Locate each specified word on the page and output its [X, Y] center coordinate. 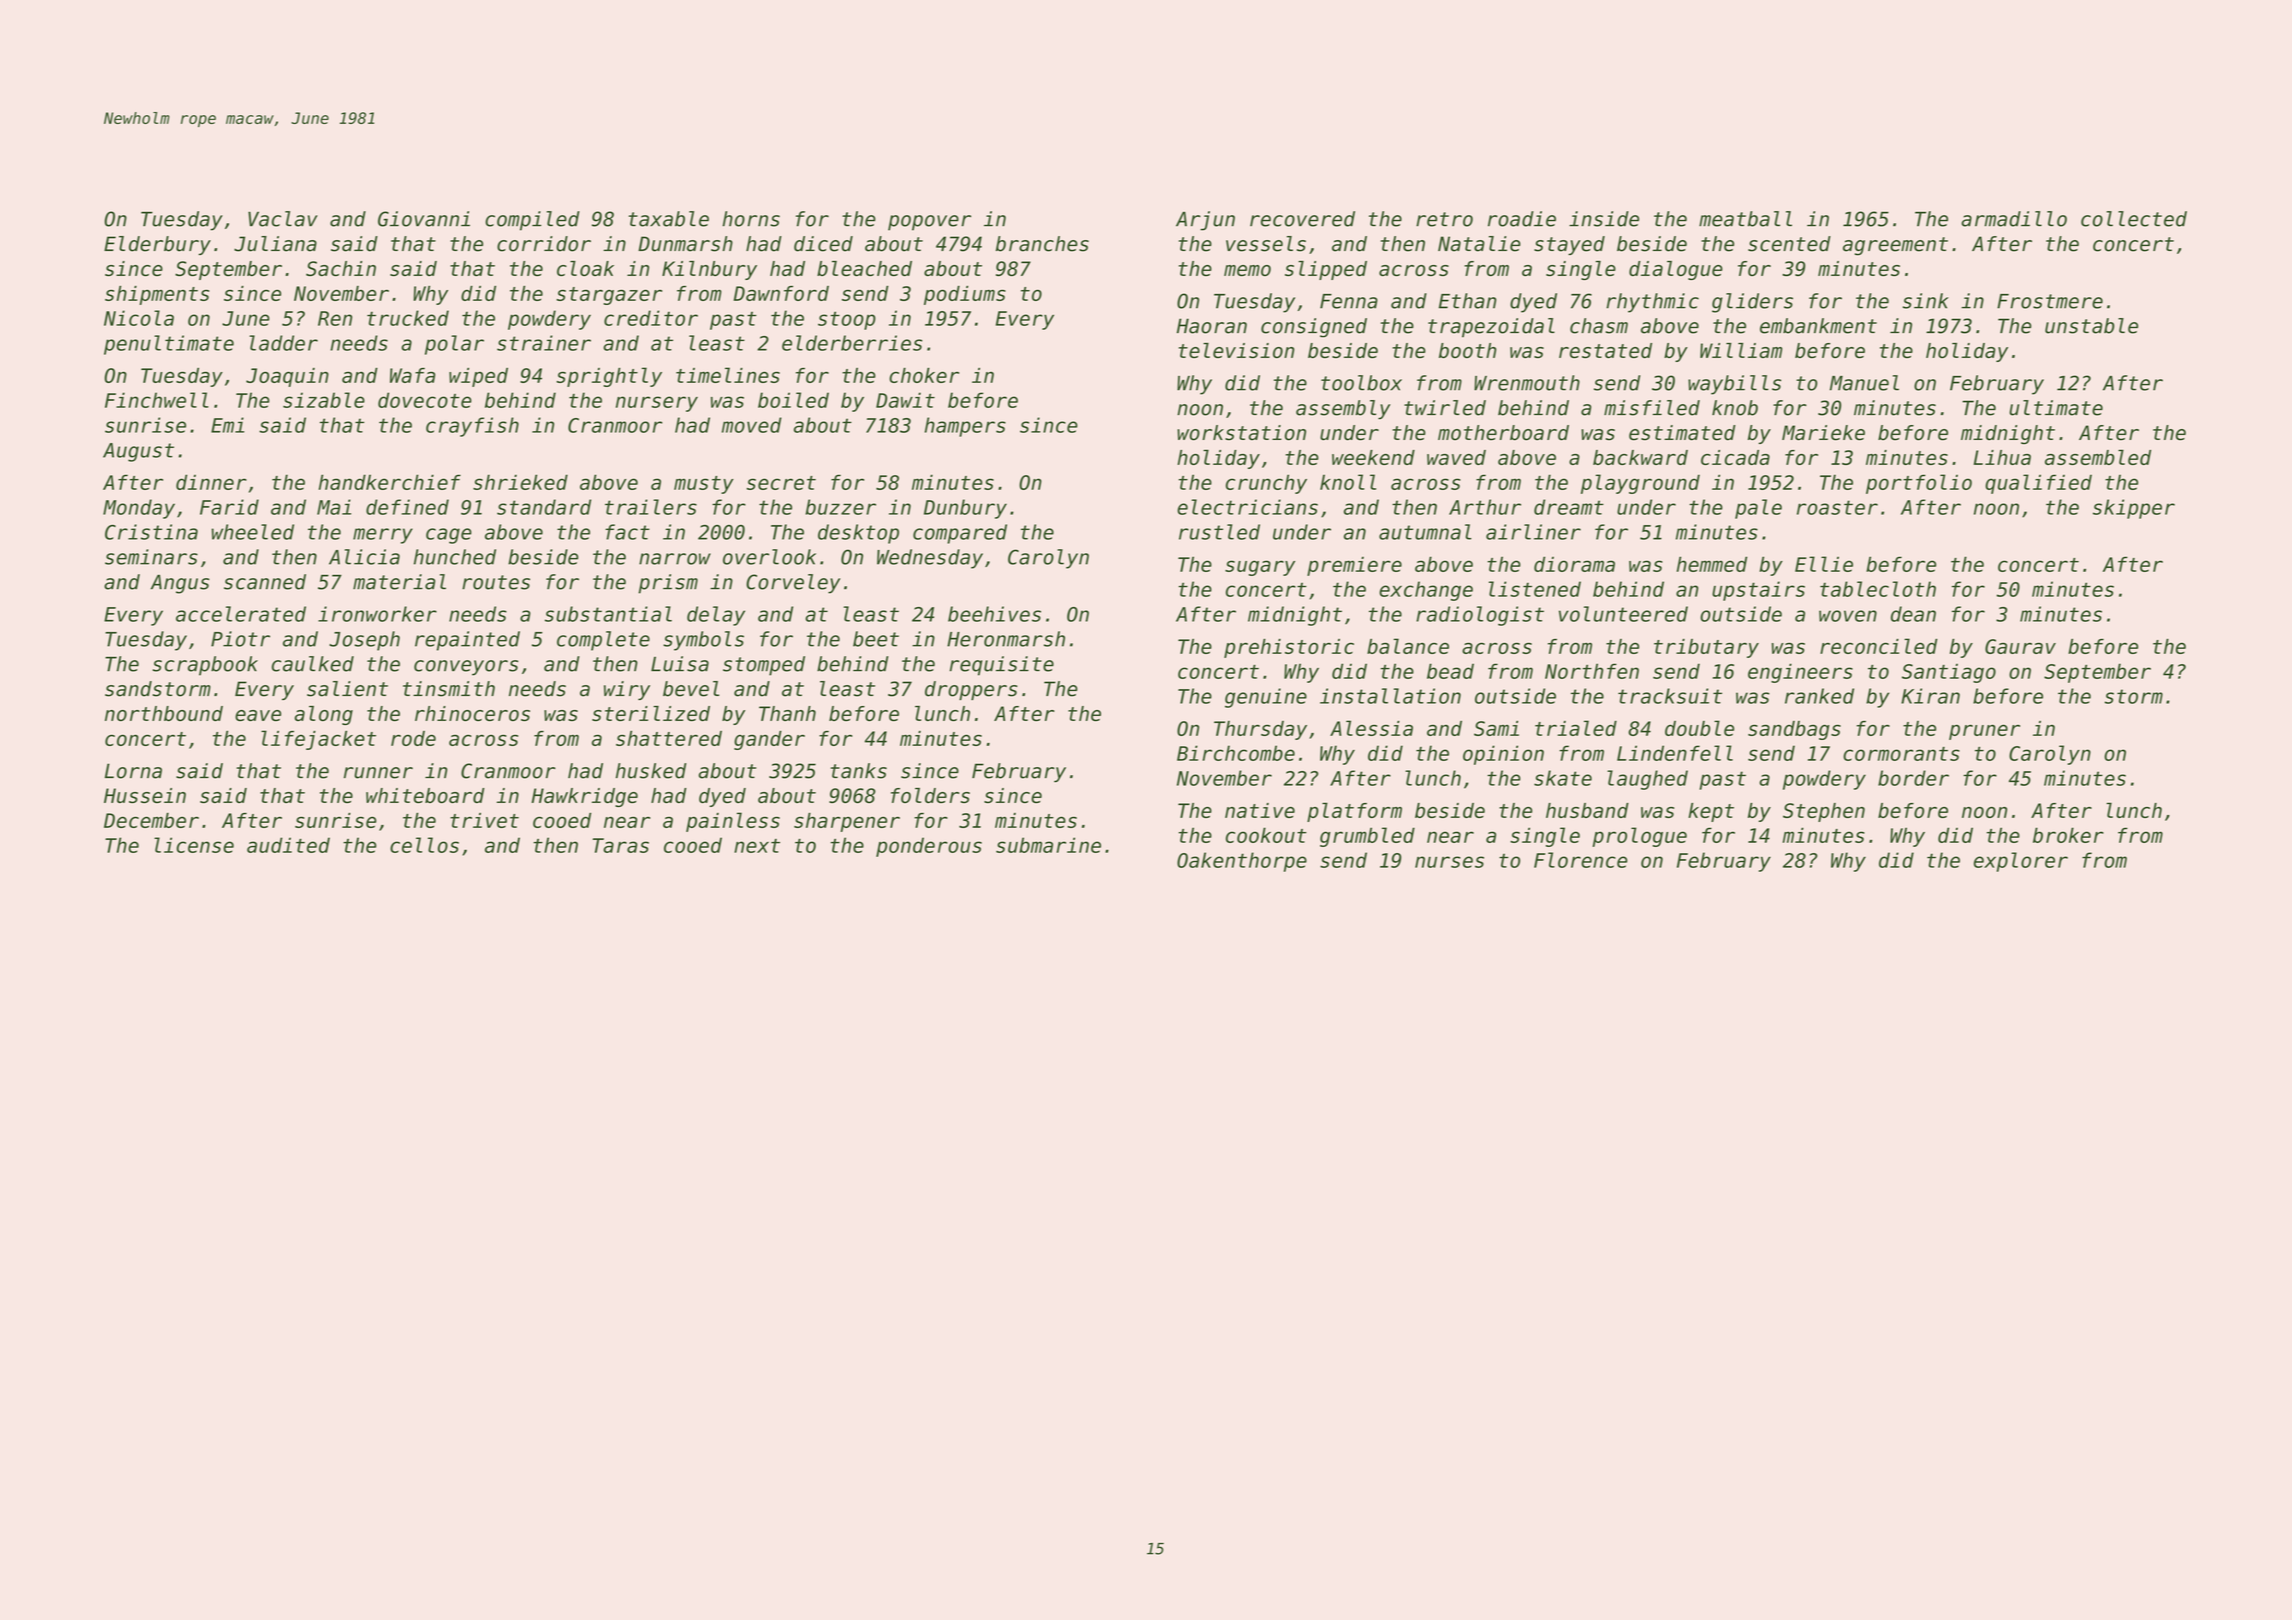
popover [929, 223]
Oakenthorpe [1242, 862]
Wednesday [930, 559]
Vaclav [283, 219]
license [194, 845]
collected [2134, 219]
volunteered [1623, 614]
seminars [151, 557]
